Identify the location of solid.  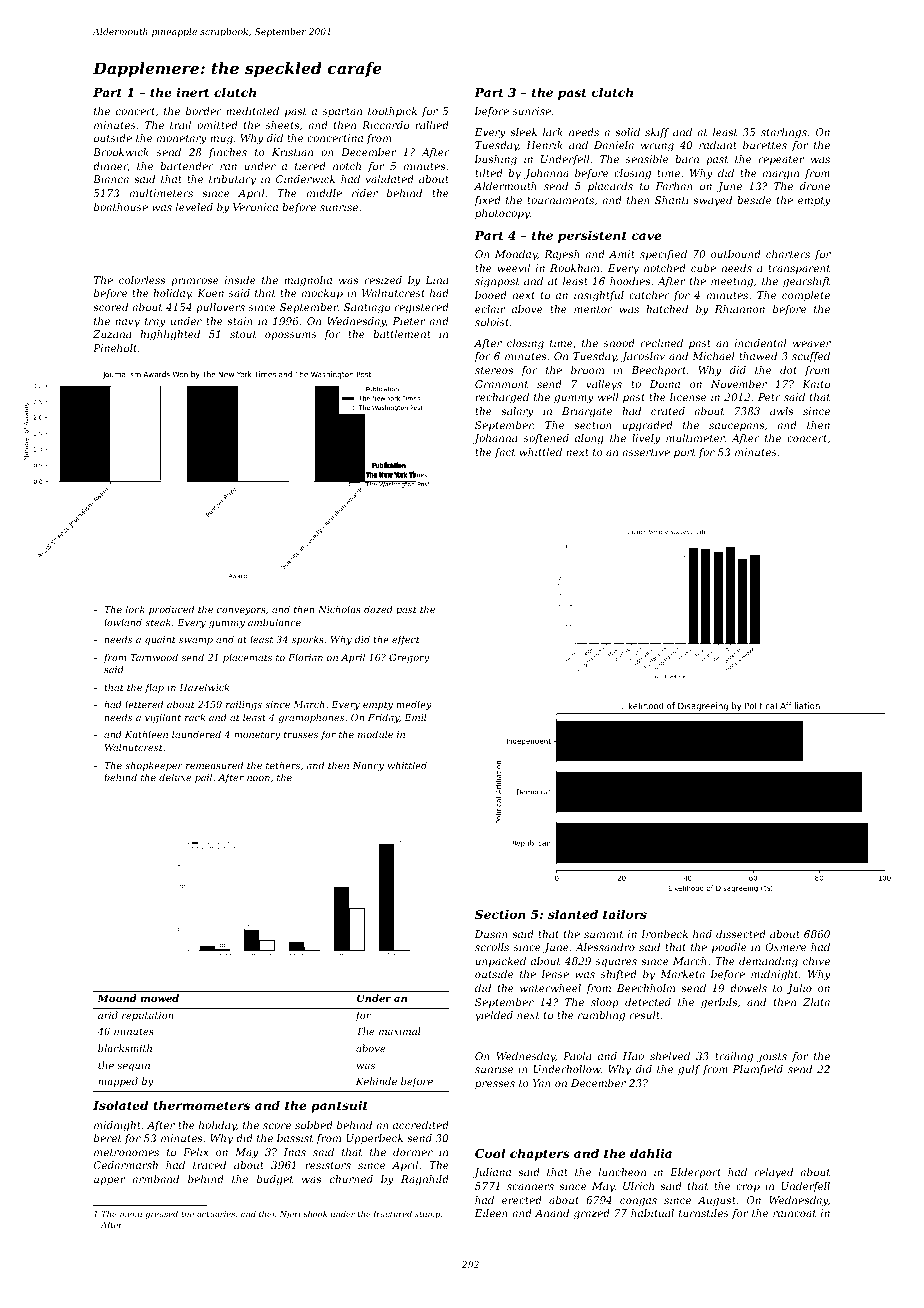
(627, 132).
